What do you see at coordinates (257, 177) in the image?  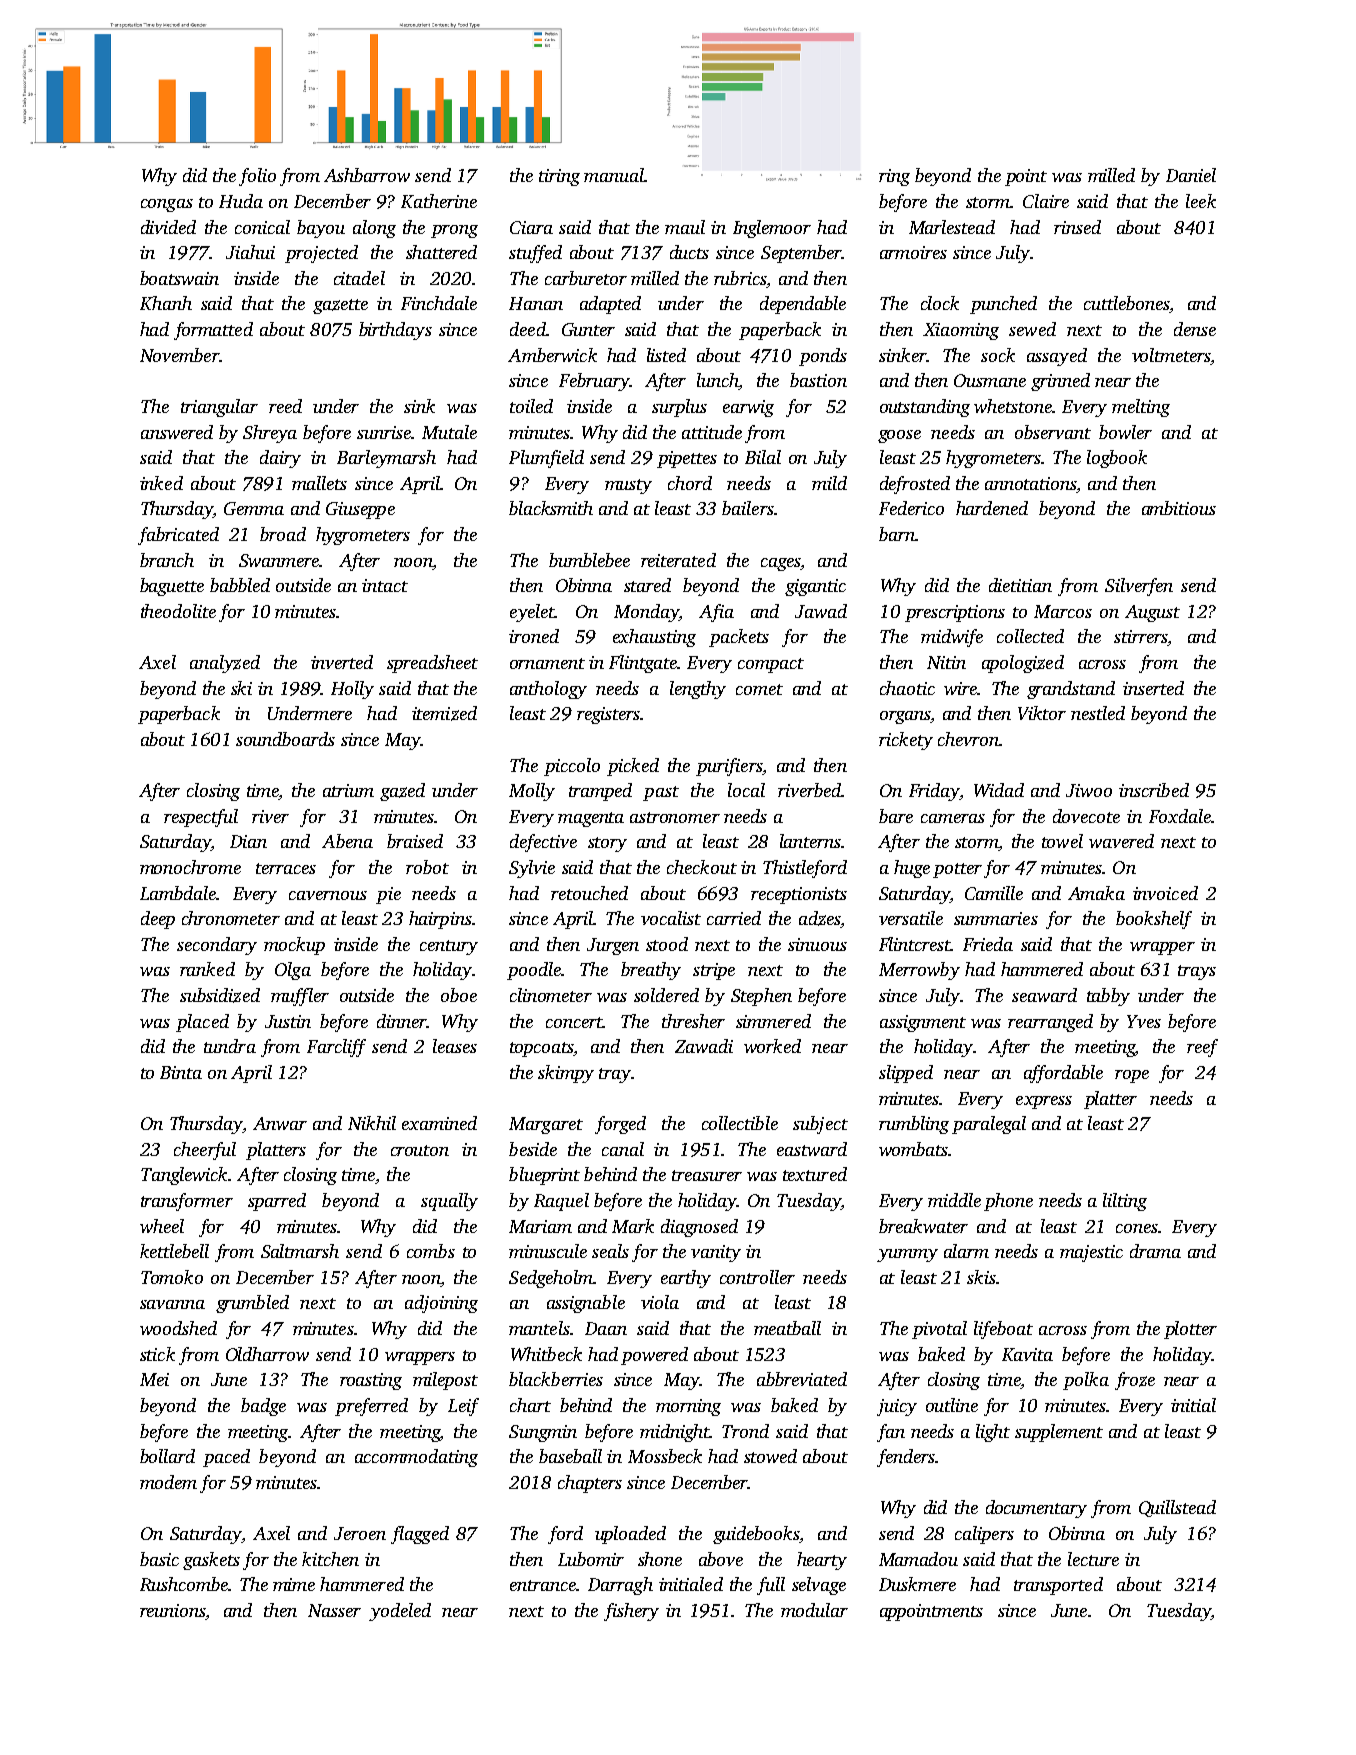 I see `folio` at bounding box center [257, 177].
